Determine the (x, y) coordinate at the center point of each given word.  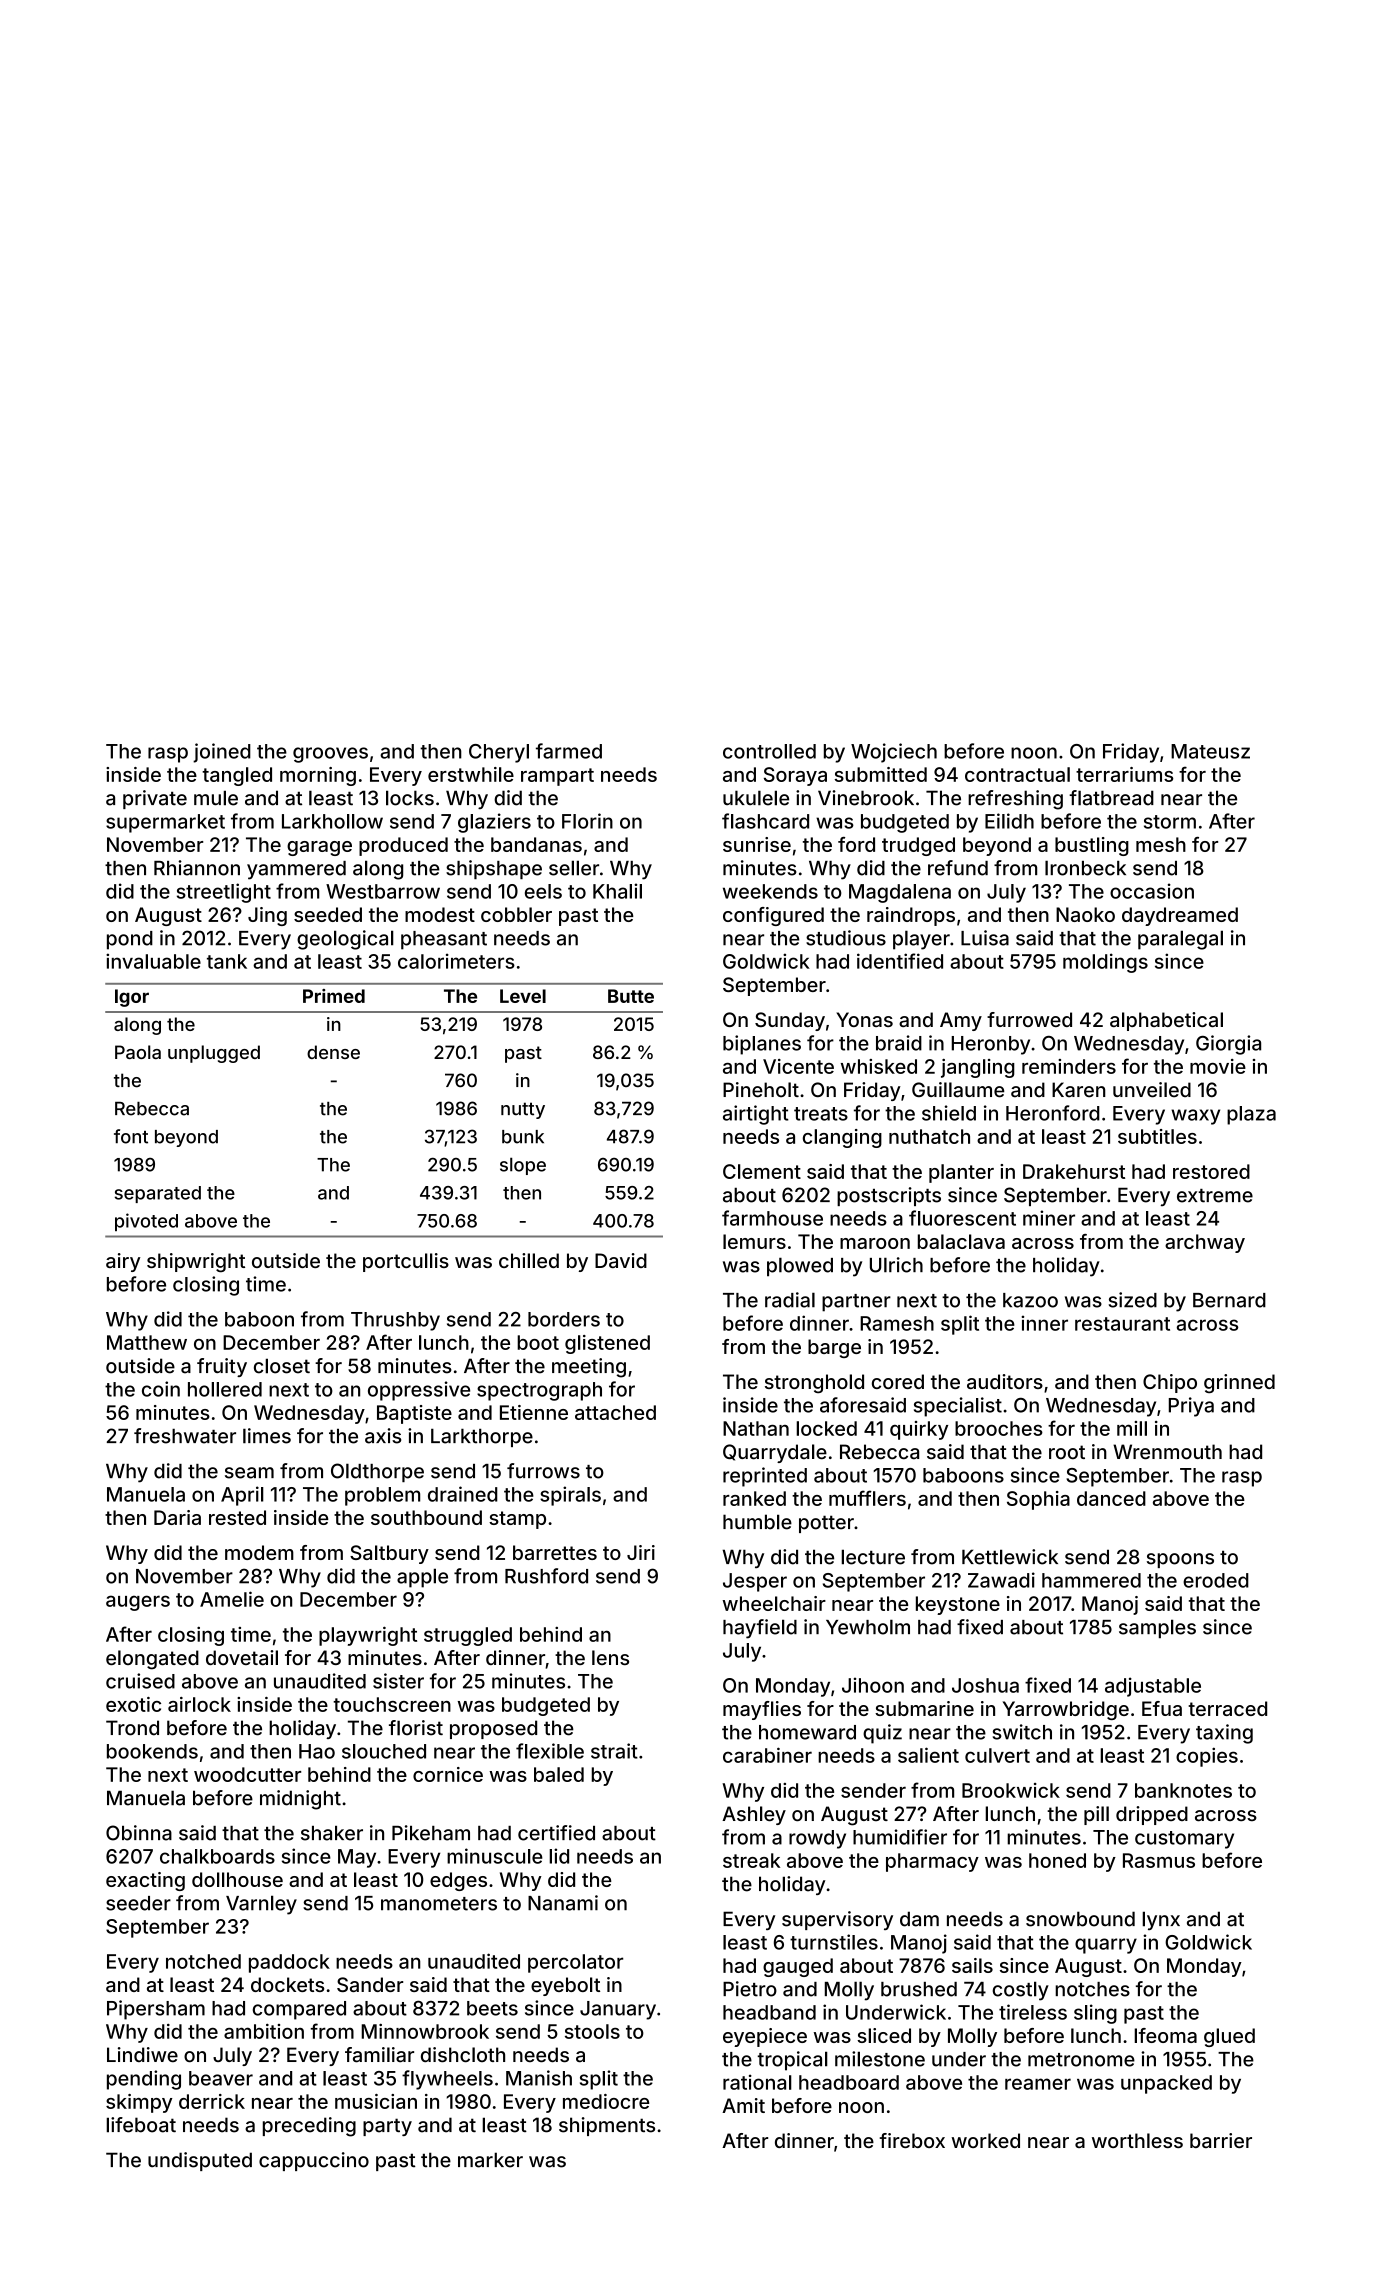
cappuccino (314, 2161)
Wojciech (894, 753)
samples (1157, 1628)
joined (222, 753)
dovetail (242, 1657)
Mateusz (1210, 751)
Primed (334, 996)
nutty (523, 1110)
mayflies (762, 1710)
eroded (1216, 1580)
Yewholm (868, 1627)
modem (259, 1552)
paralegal (1180, 940)
